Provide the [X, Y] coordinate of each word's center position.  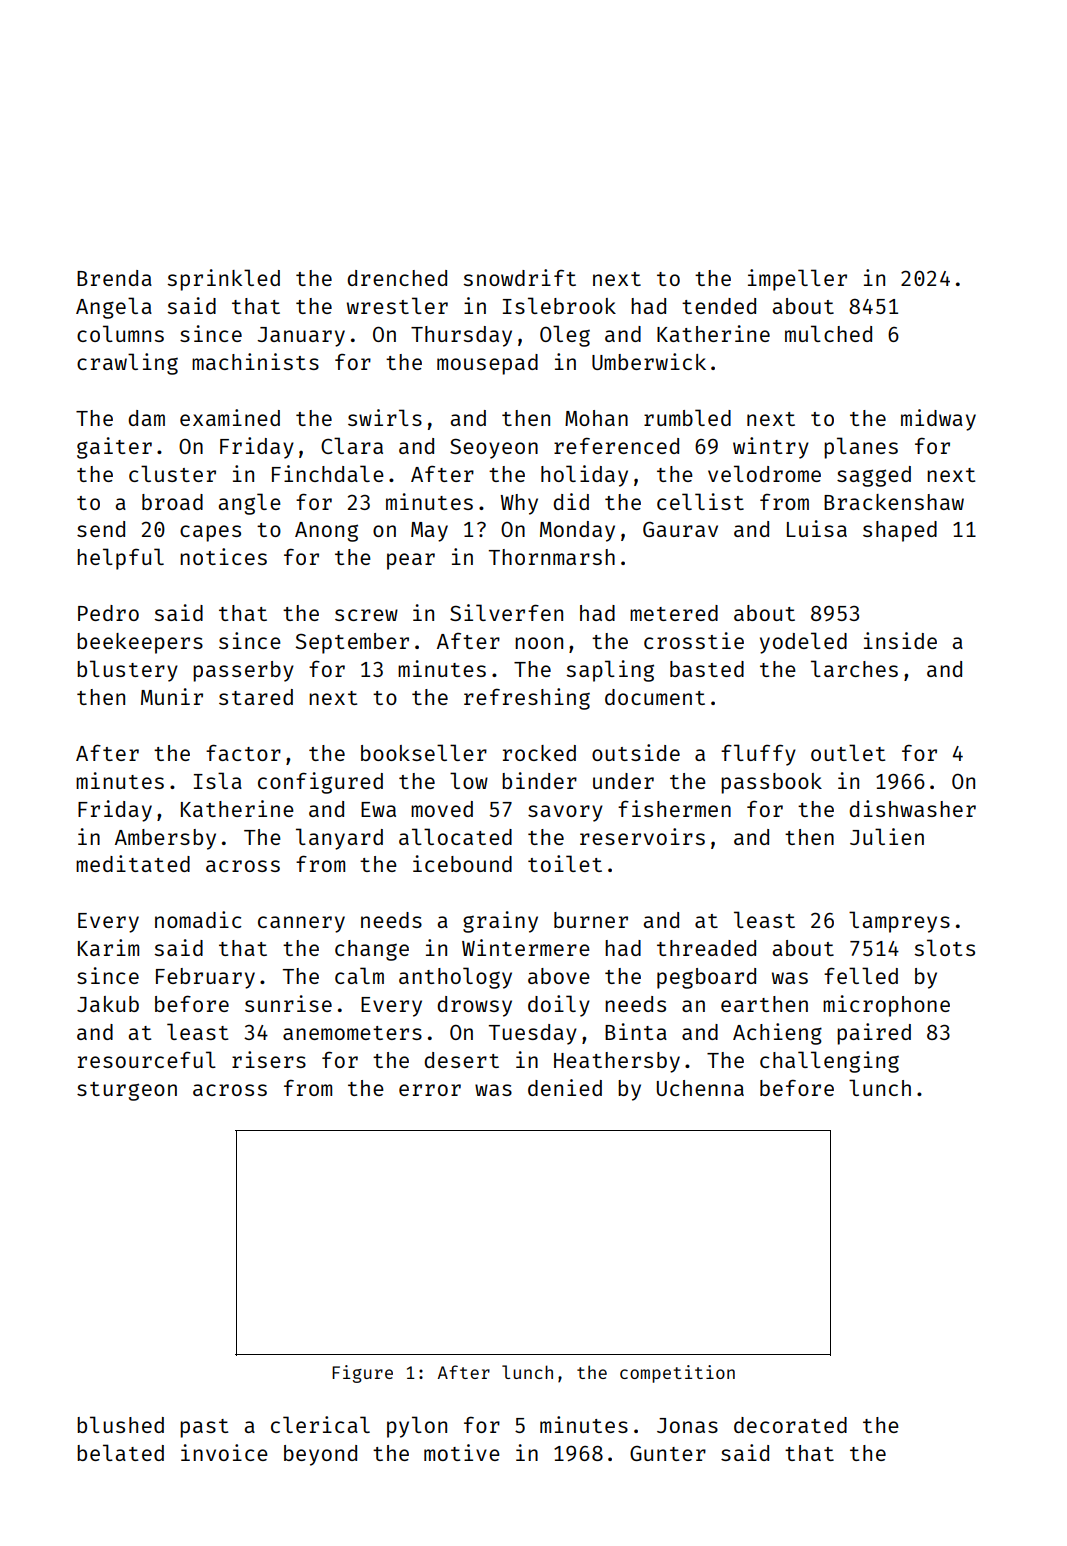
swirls [385, 417]
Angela [114, 308]
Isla [218, 780]
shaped [900, 531]
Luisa [817, 528]
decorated [790, 1425]
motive [462, 1452]
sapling [610, 671]
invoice [224, 1452]
